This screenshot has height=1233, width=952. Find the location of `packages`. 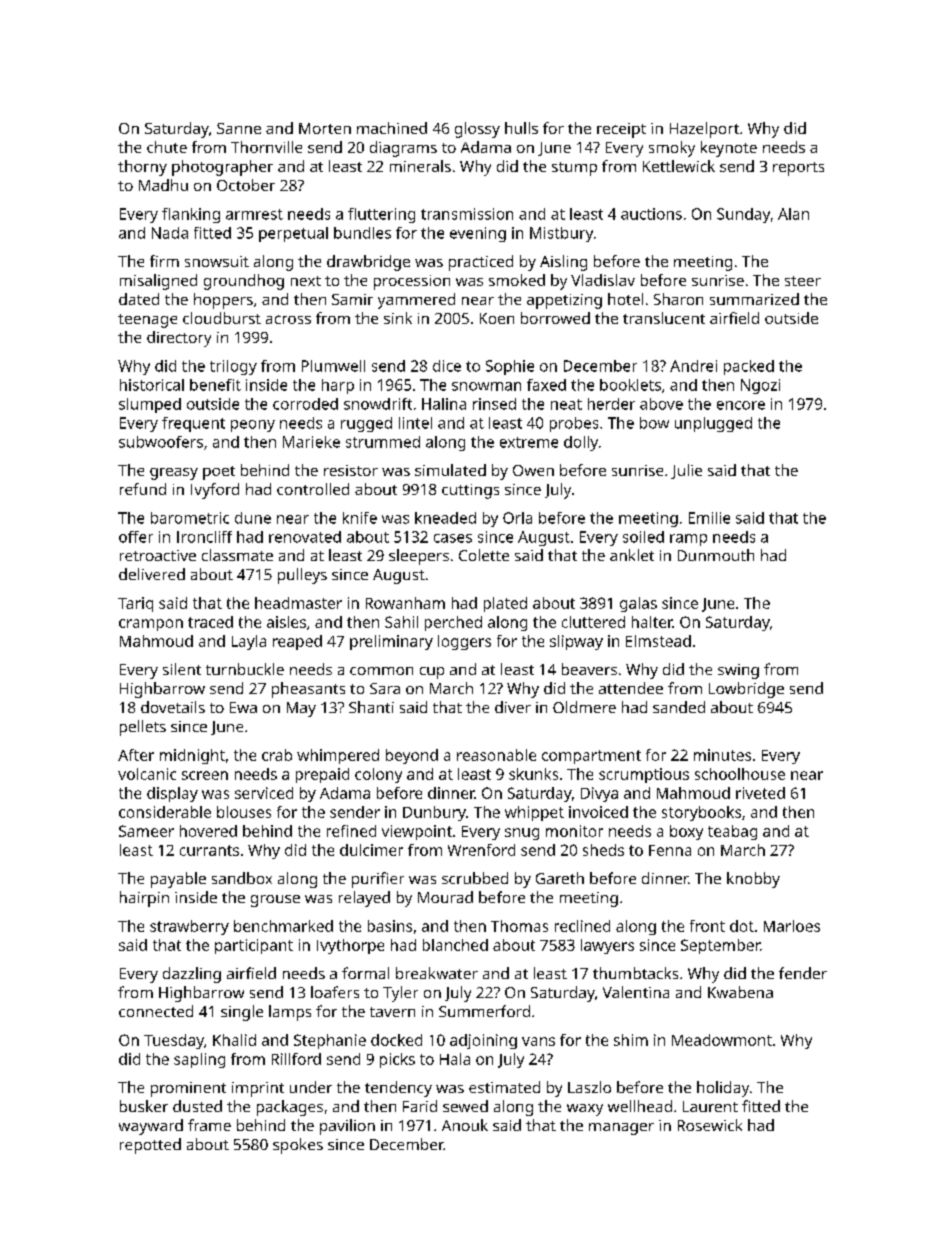

packages is located at coordinates (290, 1108).
